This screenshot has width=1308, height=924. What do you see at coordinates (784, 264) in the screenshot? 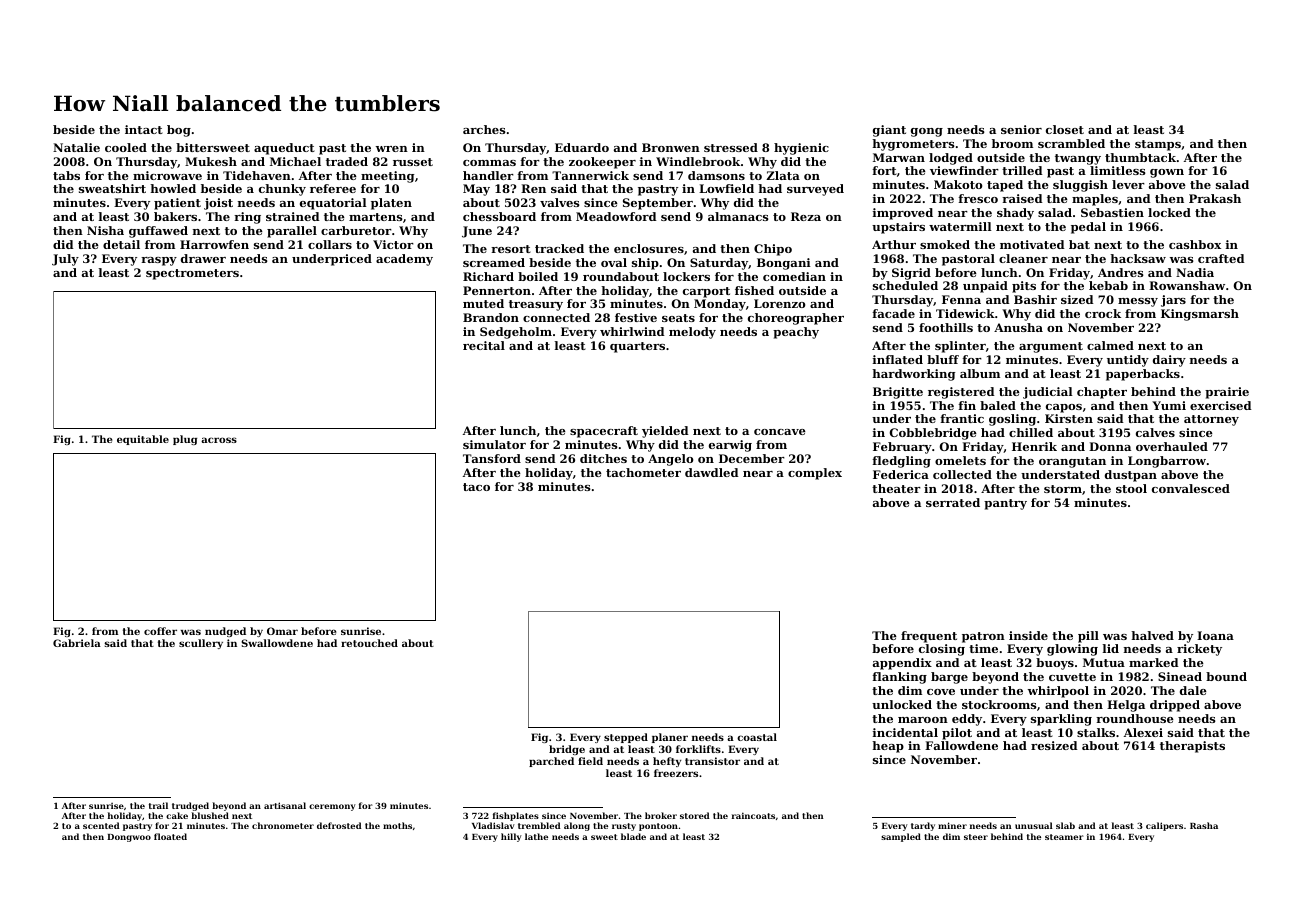
I see `Bongani` at bounding box center [784, 264].
